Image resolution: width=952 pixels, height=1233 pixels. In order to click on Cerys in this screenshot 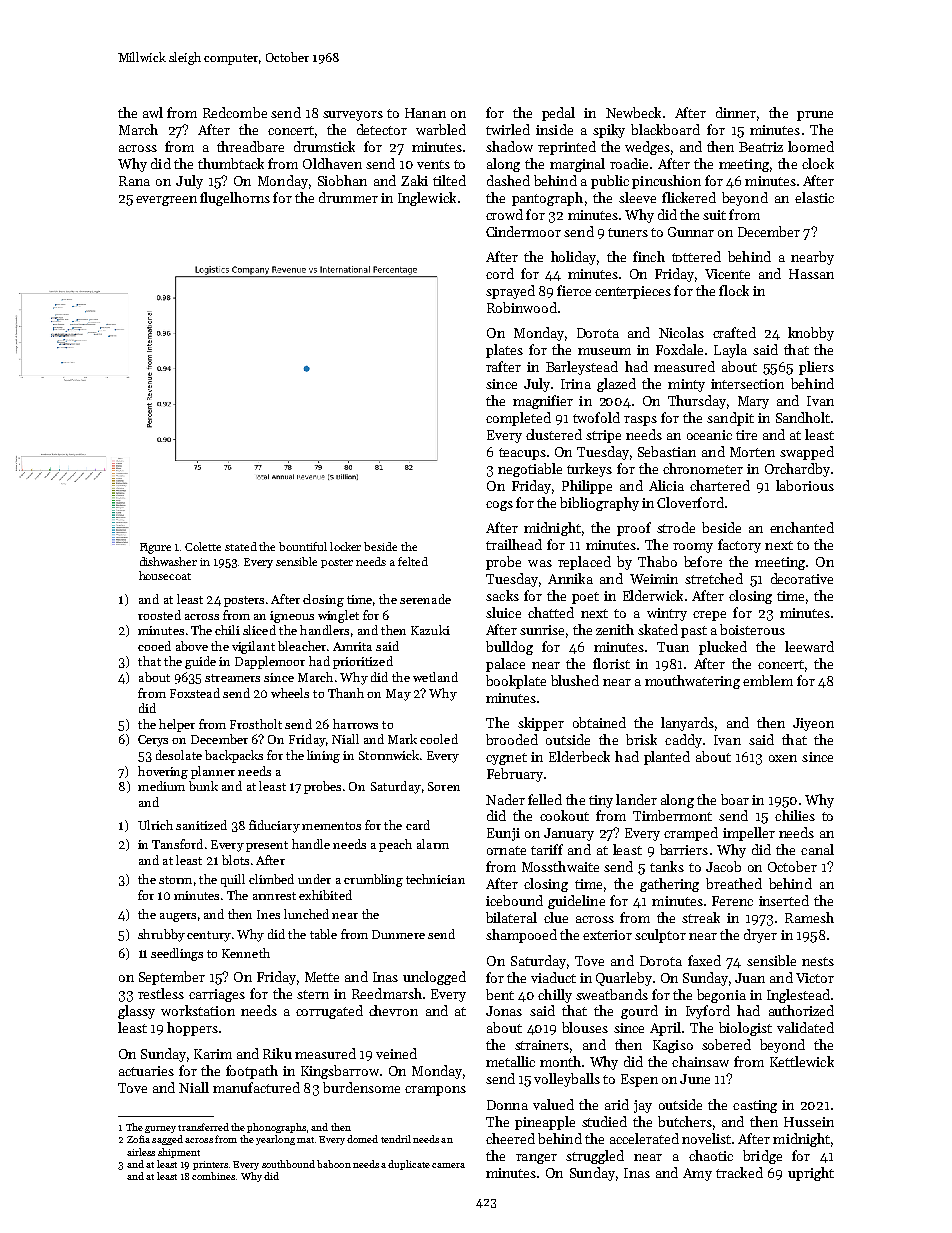, I will do `click(153, 741)`.
